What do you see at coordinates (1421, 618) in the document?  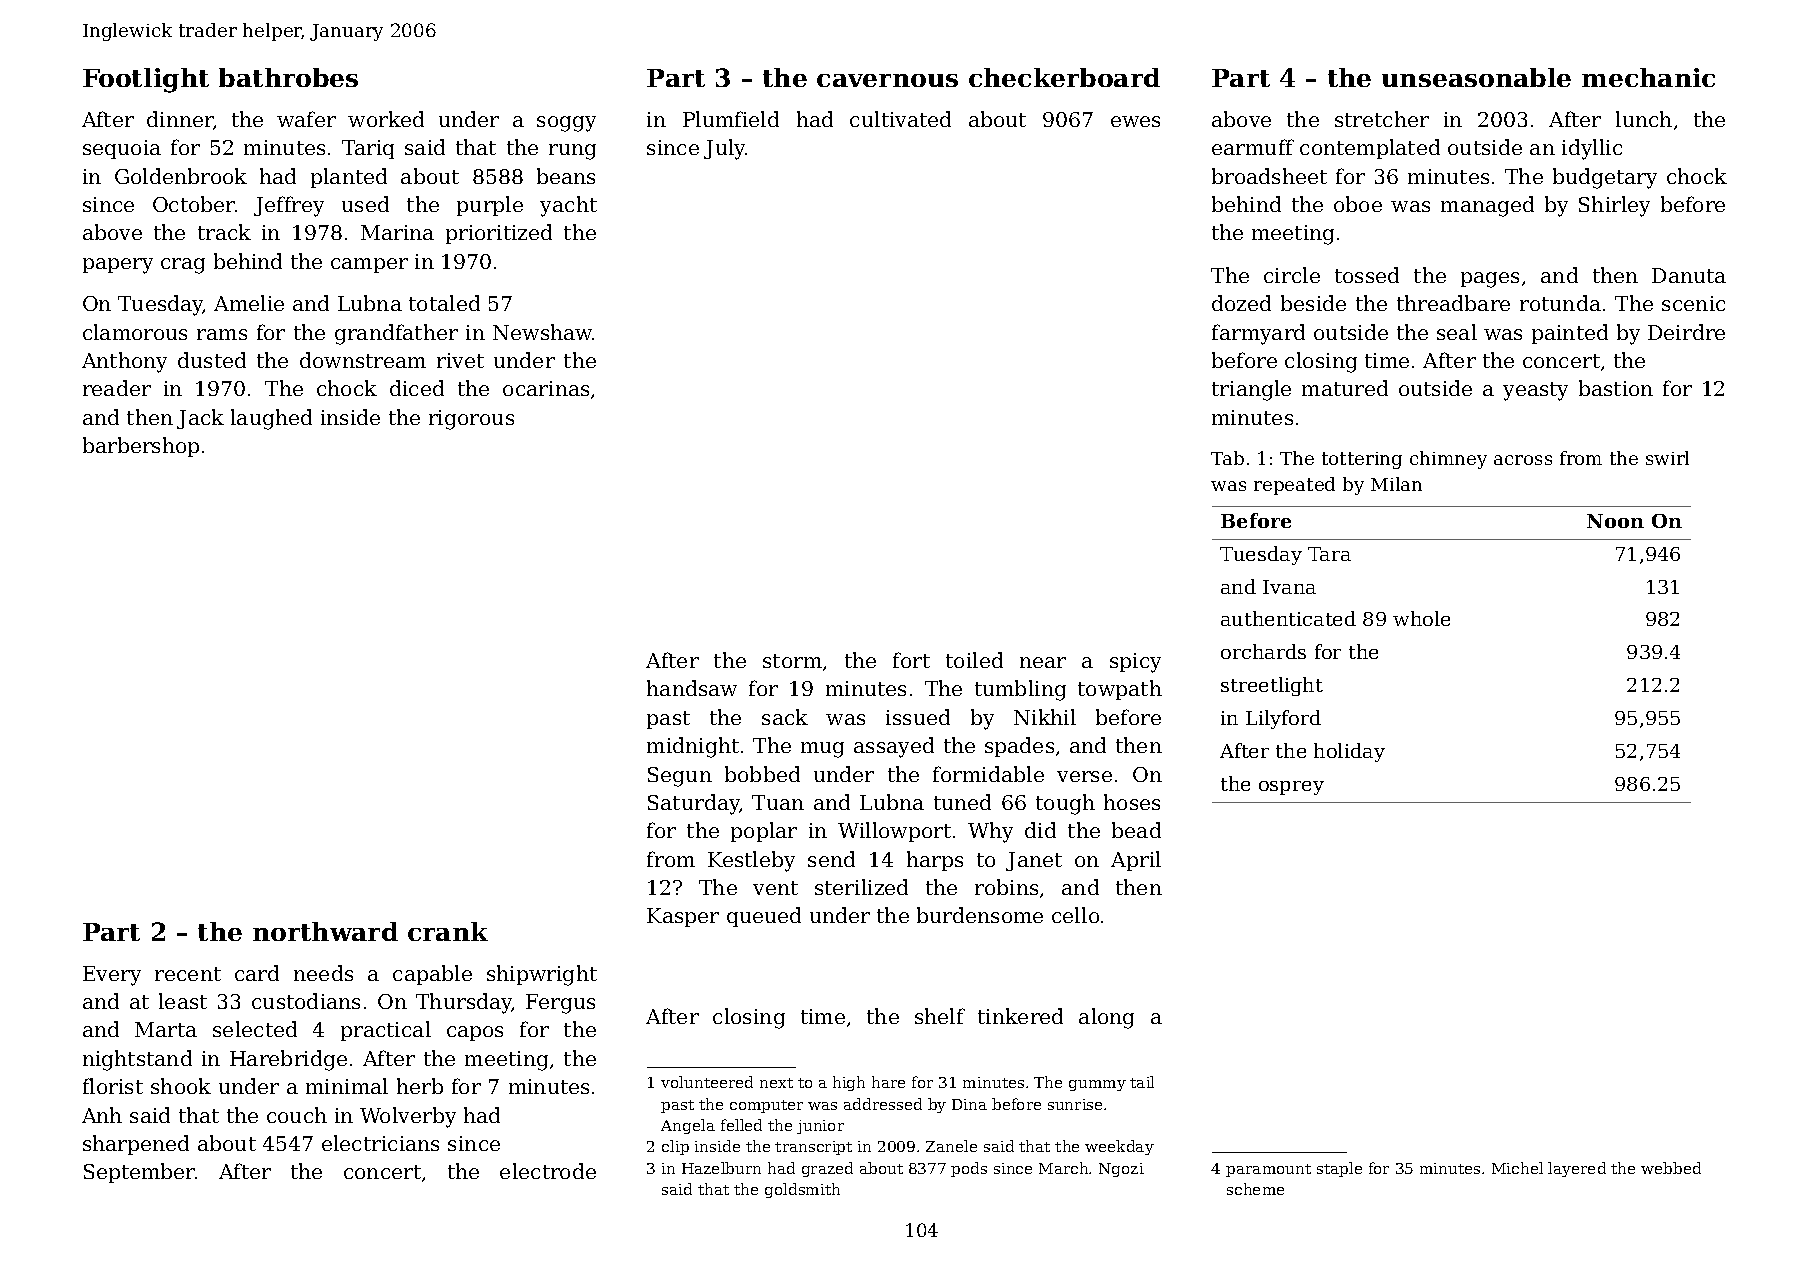 I see `whole` at bounding box center [1421, 618].
